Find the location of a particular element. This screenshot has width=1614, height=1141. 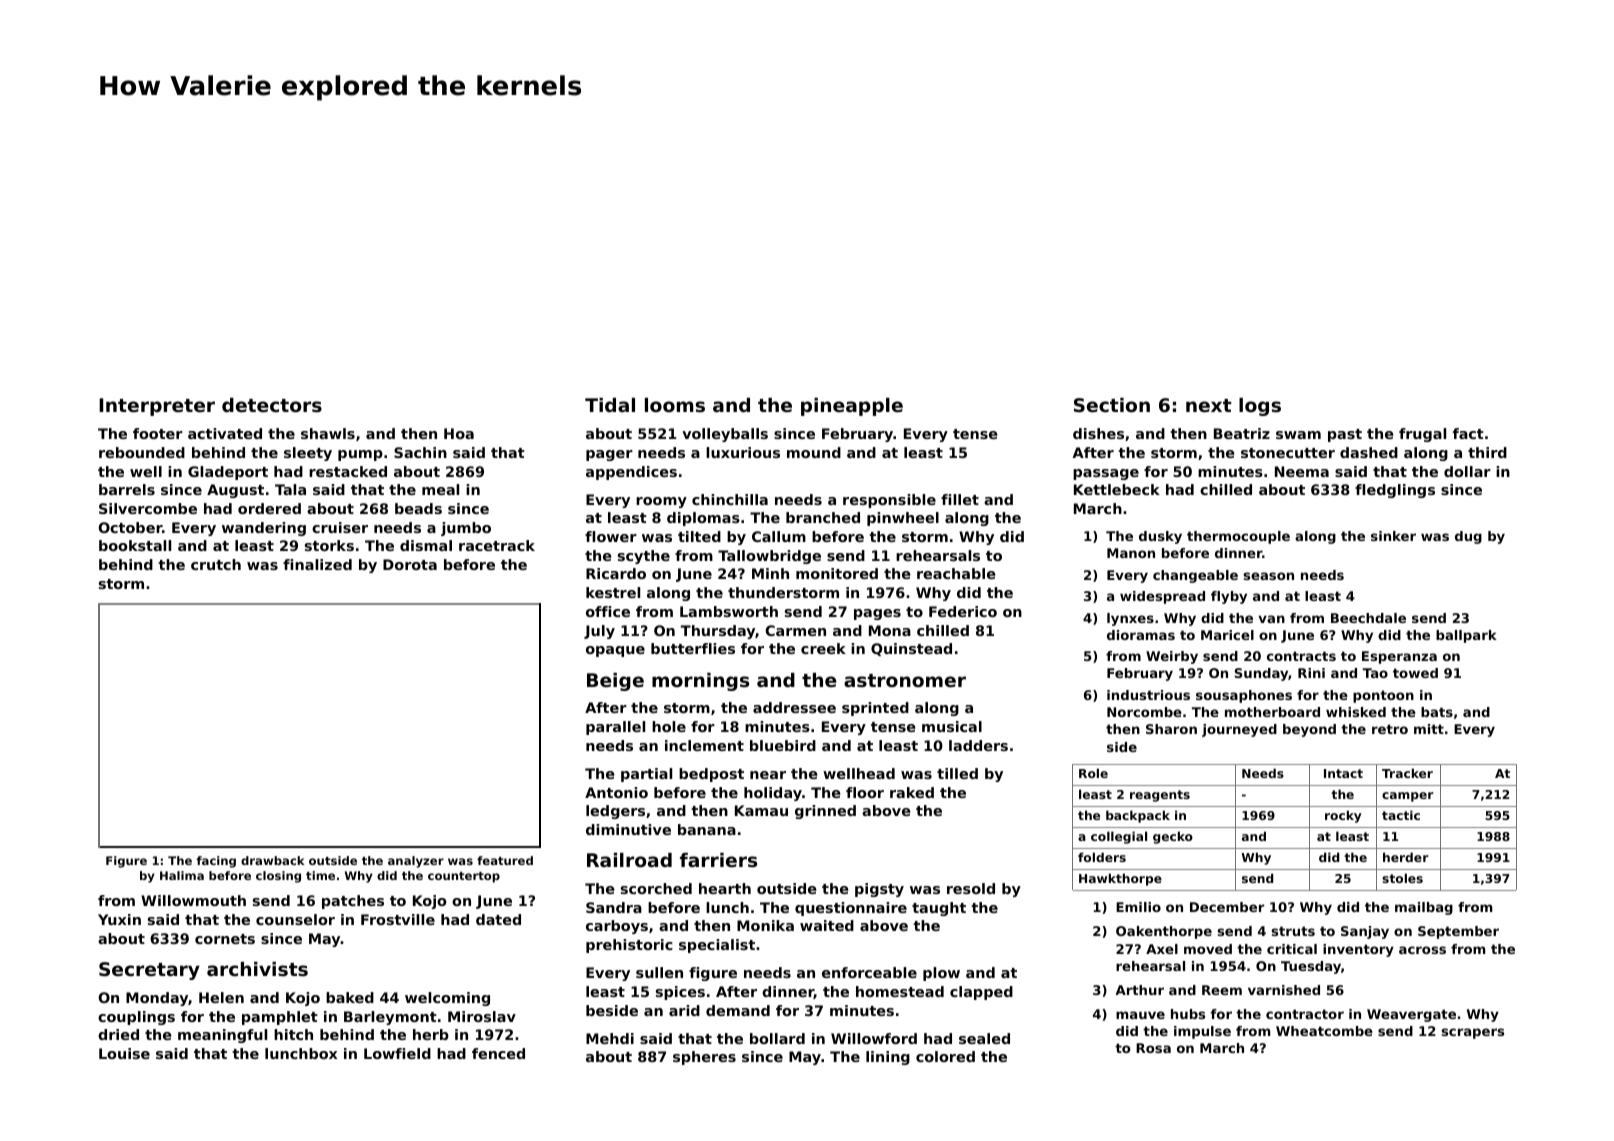

Tracker is located at coordinates (1407, 773).
